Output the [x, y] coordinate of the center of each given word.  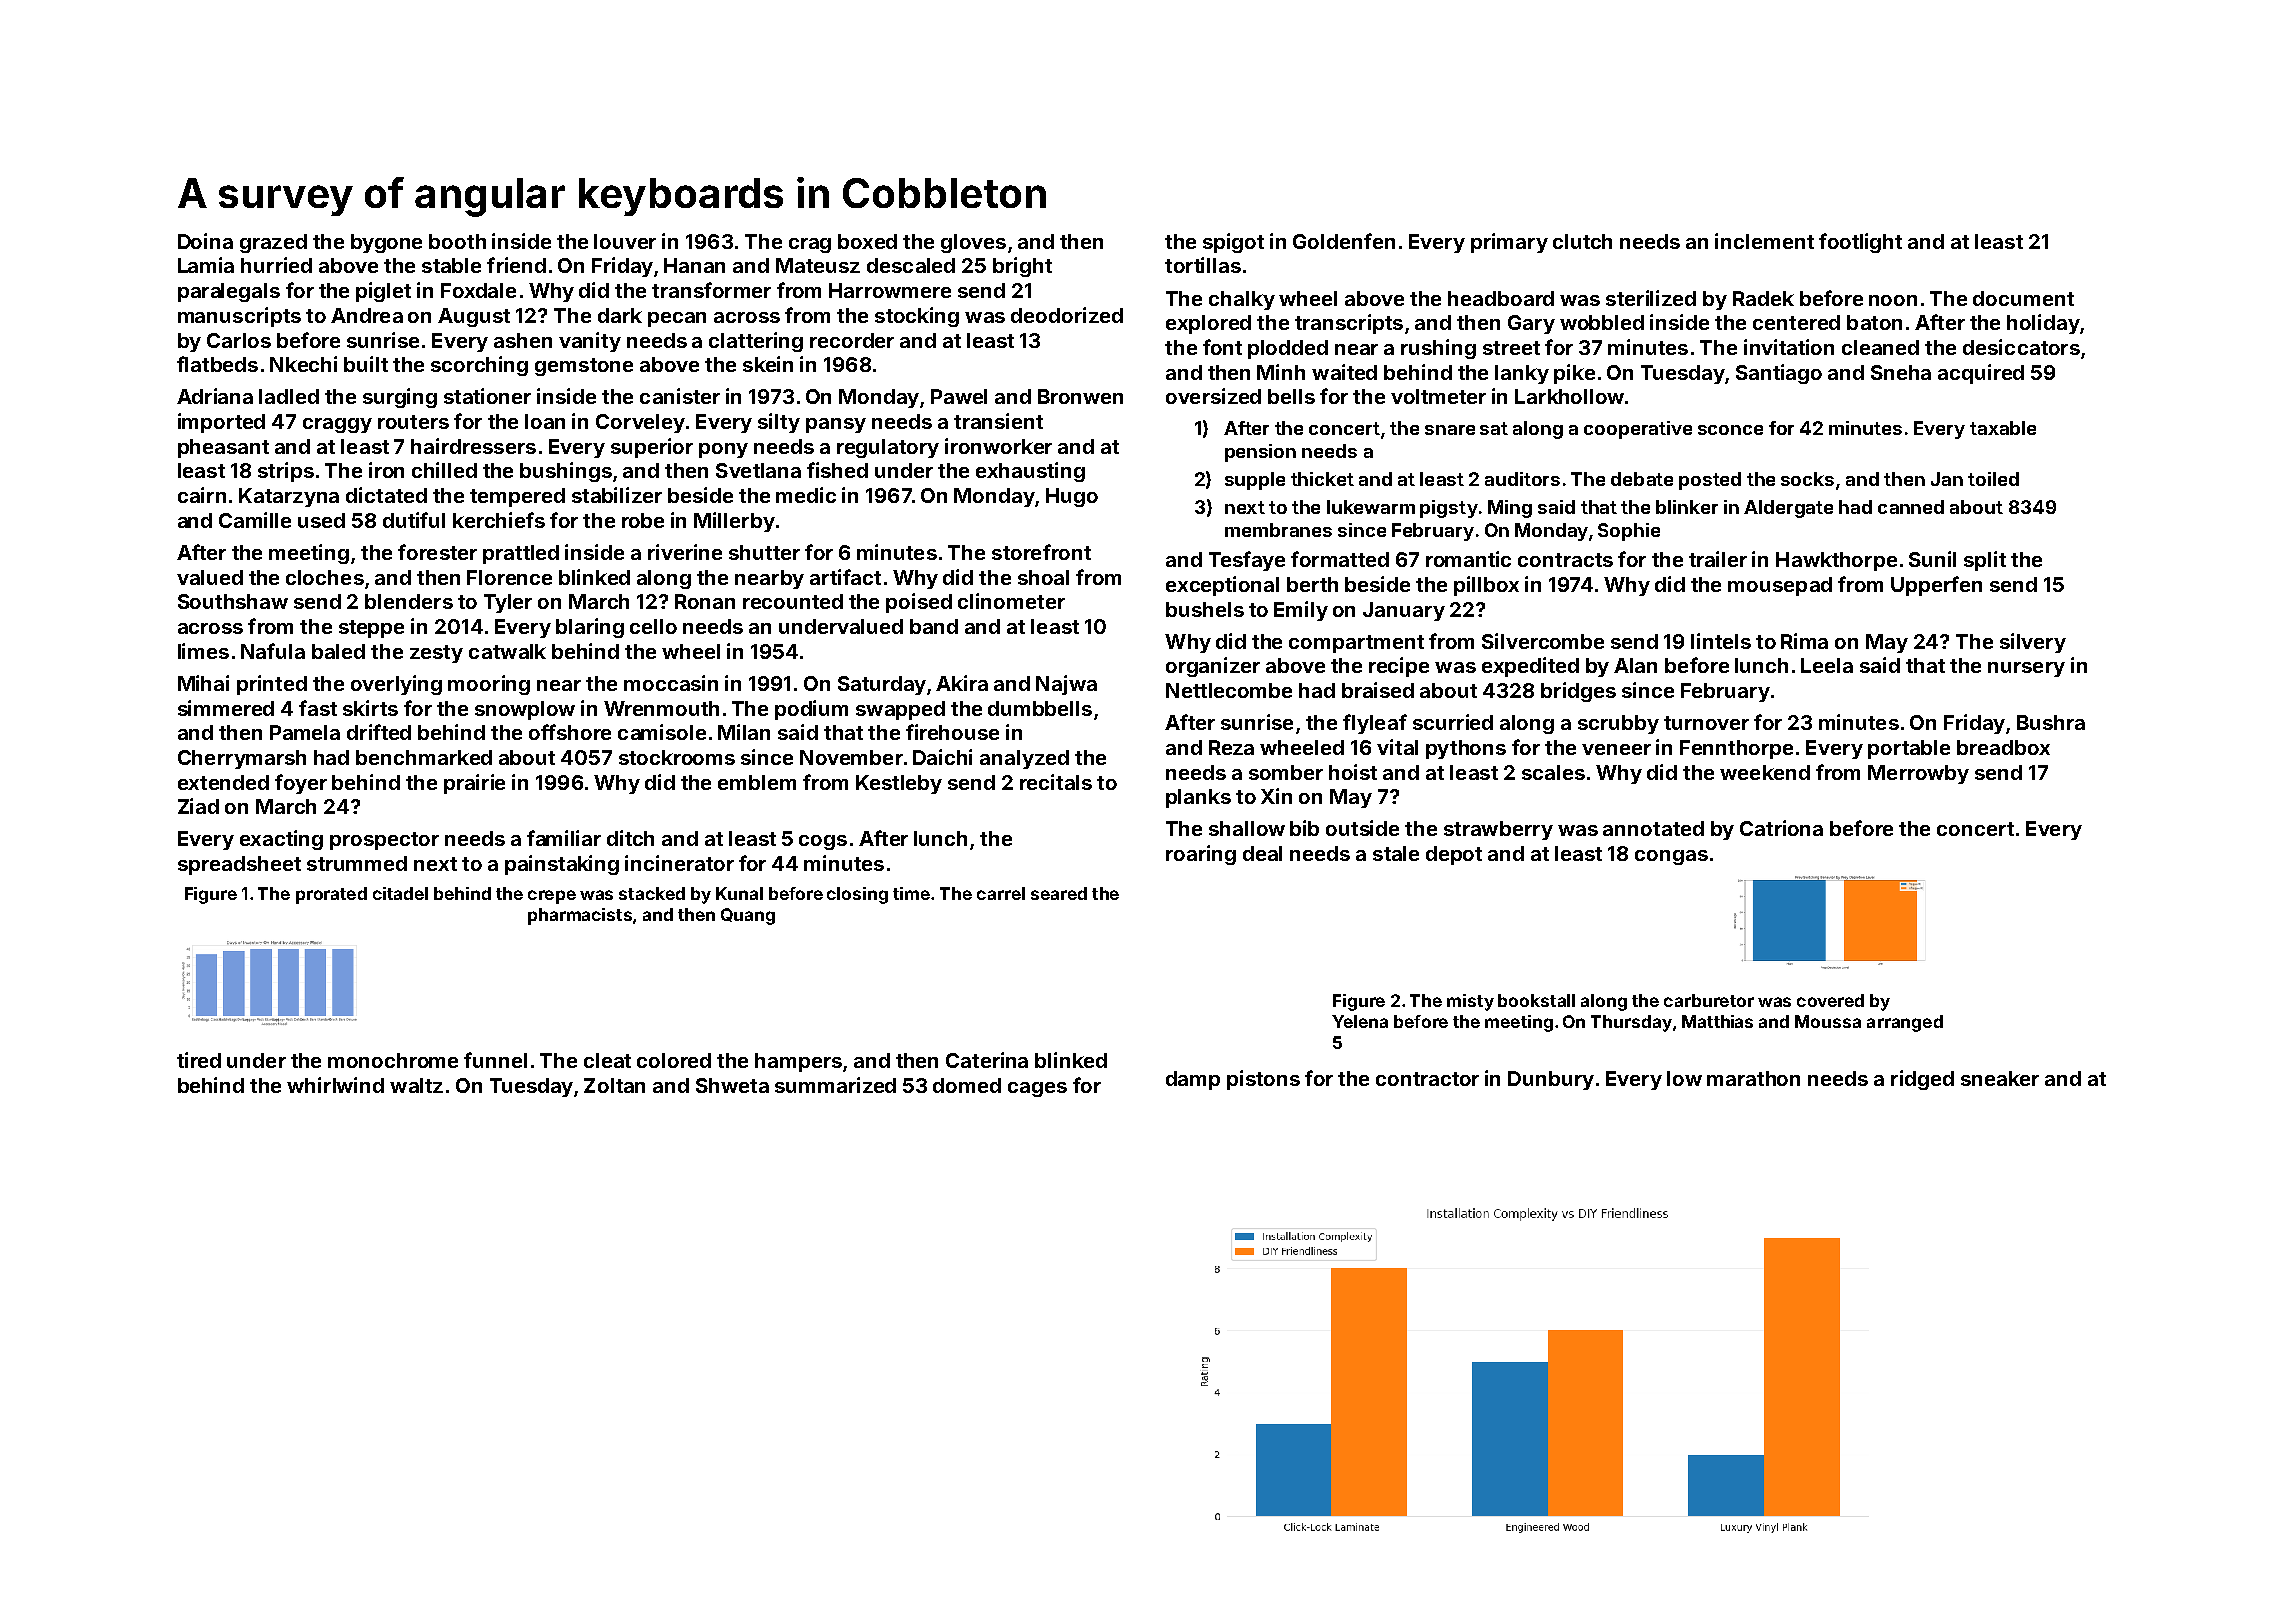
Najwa [1066, 685]
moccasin [671, 683]
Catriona [1781, 828]
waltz [416, 1085]
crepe [552, 897]
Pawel [959, 396]
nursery [2026, 669]
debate [1642, 479]
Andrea [367, 315]
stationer [487, 396]
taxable [2003, 428]
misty [1470, 1002]
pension [1260, 453]
